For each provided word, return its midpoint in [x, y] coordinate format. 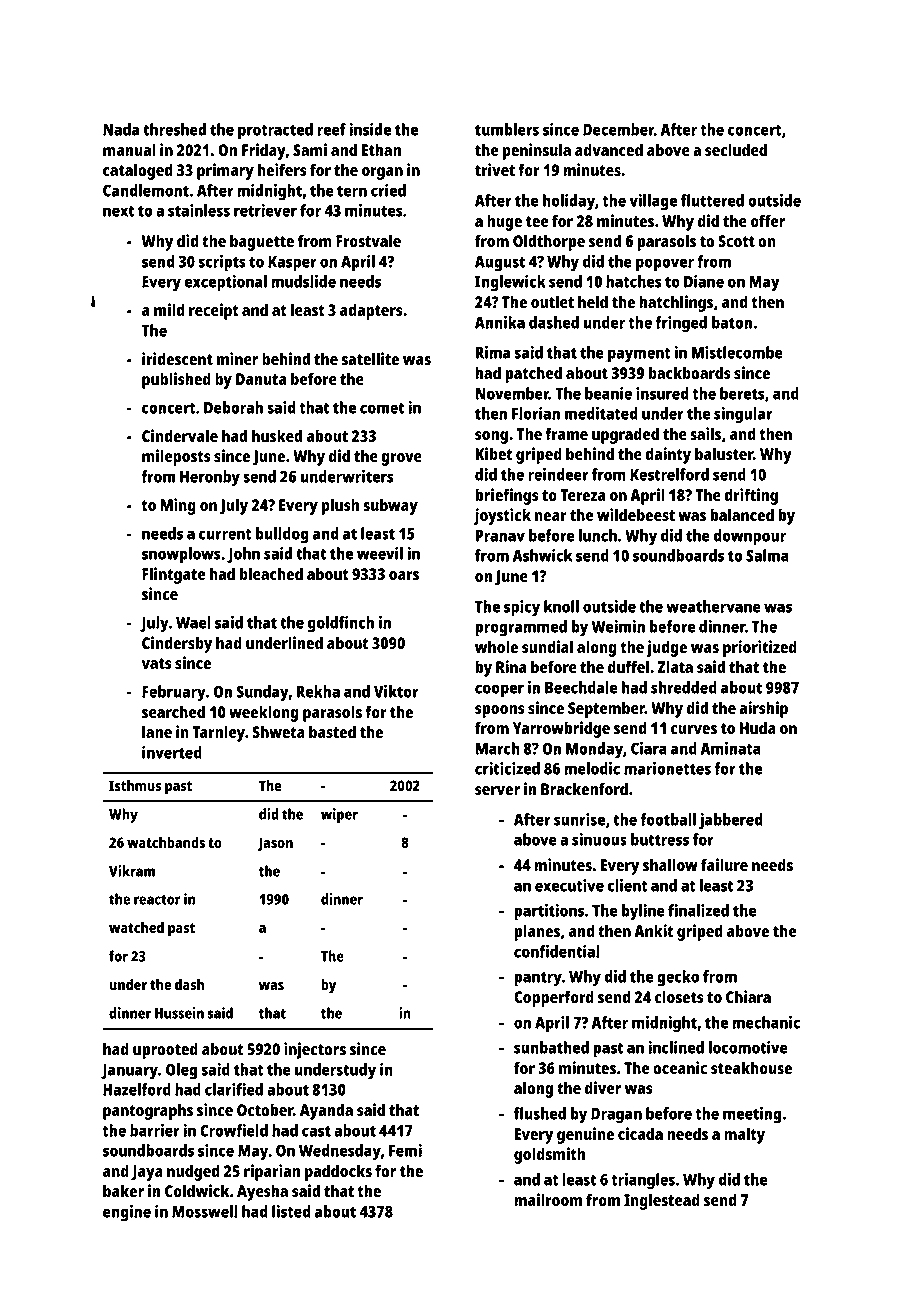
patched [533, 374]
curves [694, 729]
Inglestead [662, 1201]
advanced [609, 149]
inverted [172, 752]
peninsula [537, 151]
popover [665, 265]
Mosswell [205, 1211]
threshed [174, 129]
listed [291, 1211]
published [176, 380]
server [497, 790]
